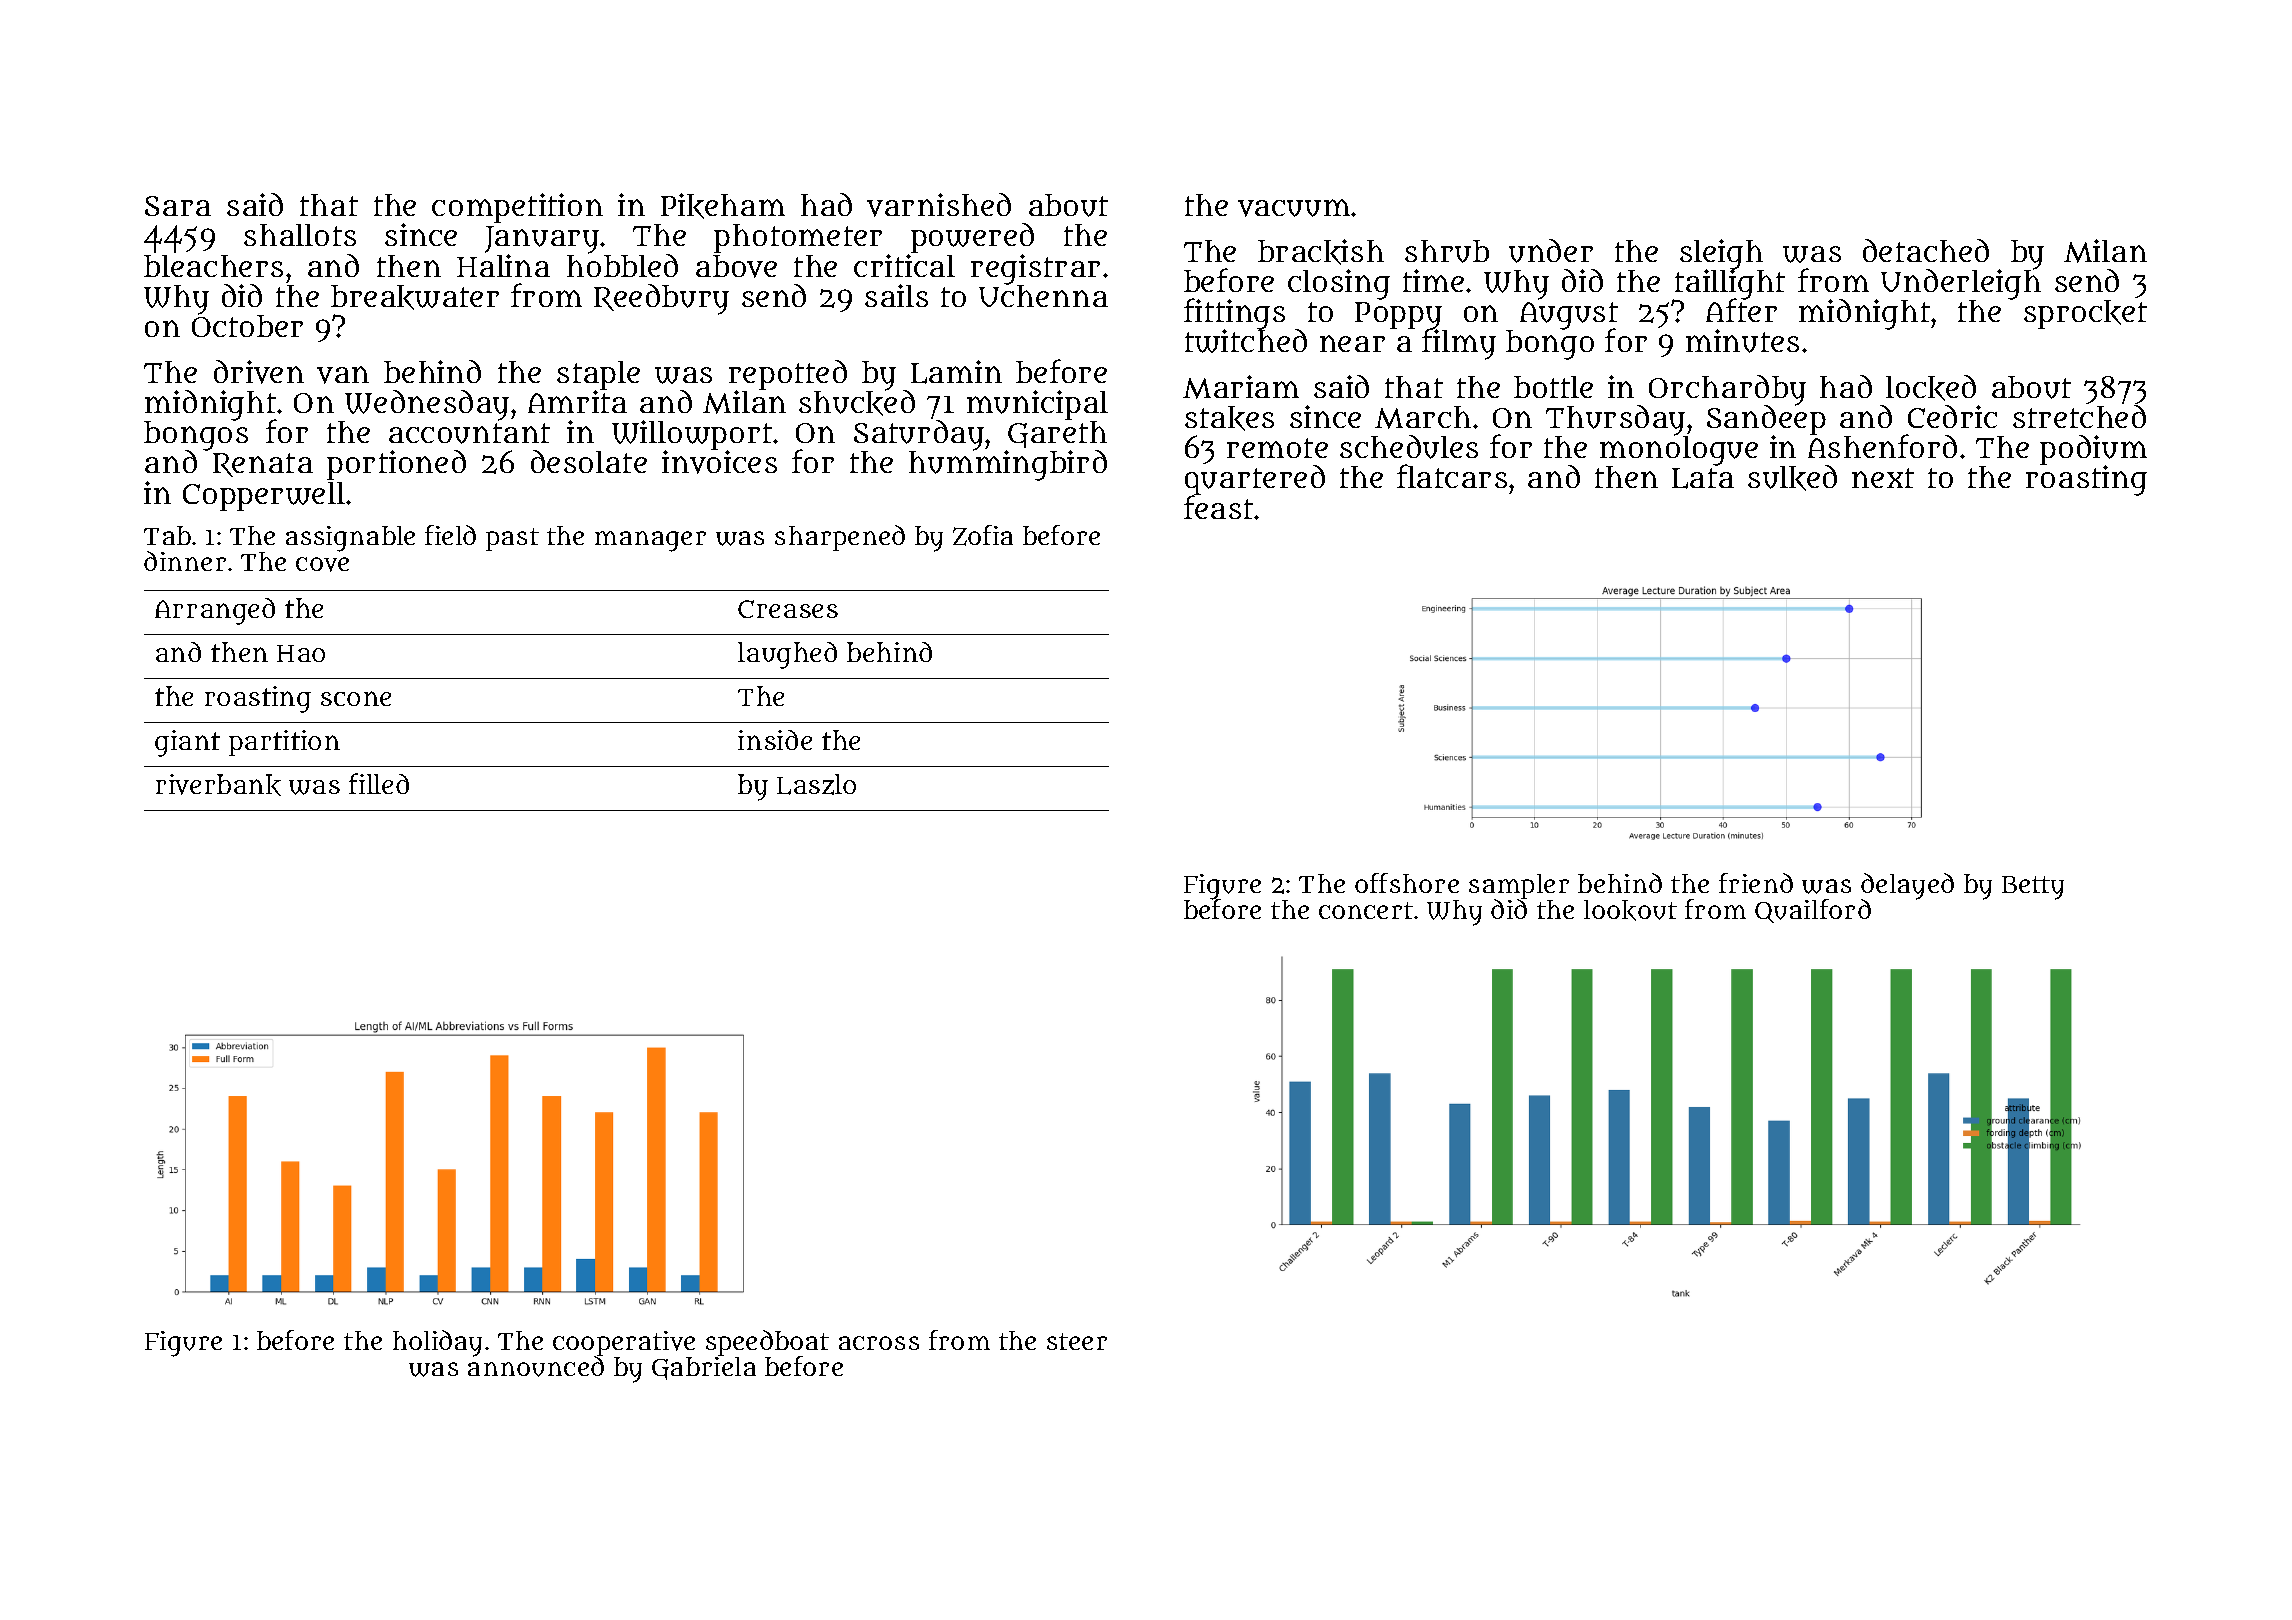 The height and width of the screenshot is (1620, 2292). Describe the element at coordinates (1294, 208) in the screenshot. I see `vacuum` at that location.
